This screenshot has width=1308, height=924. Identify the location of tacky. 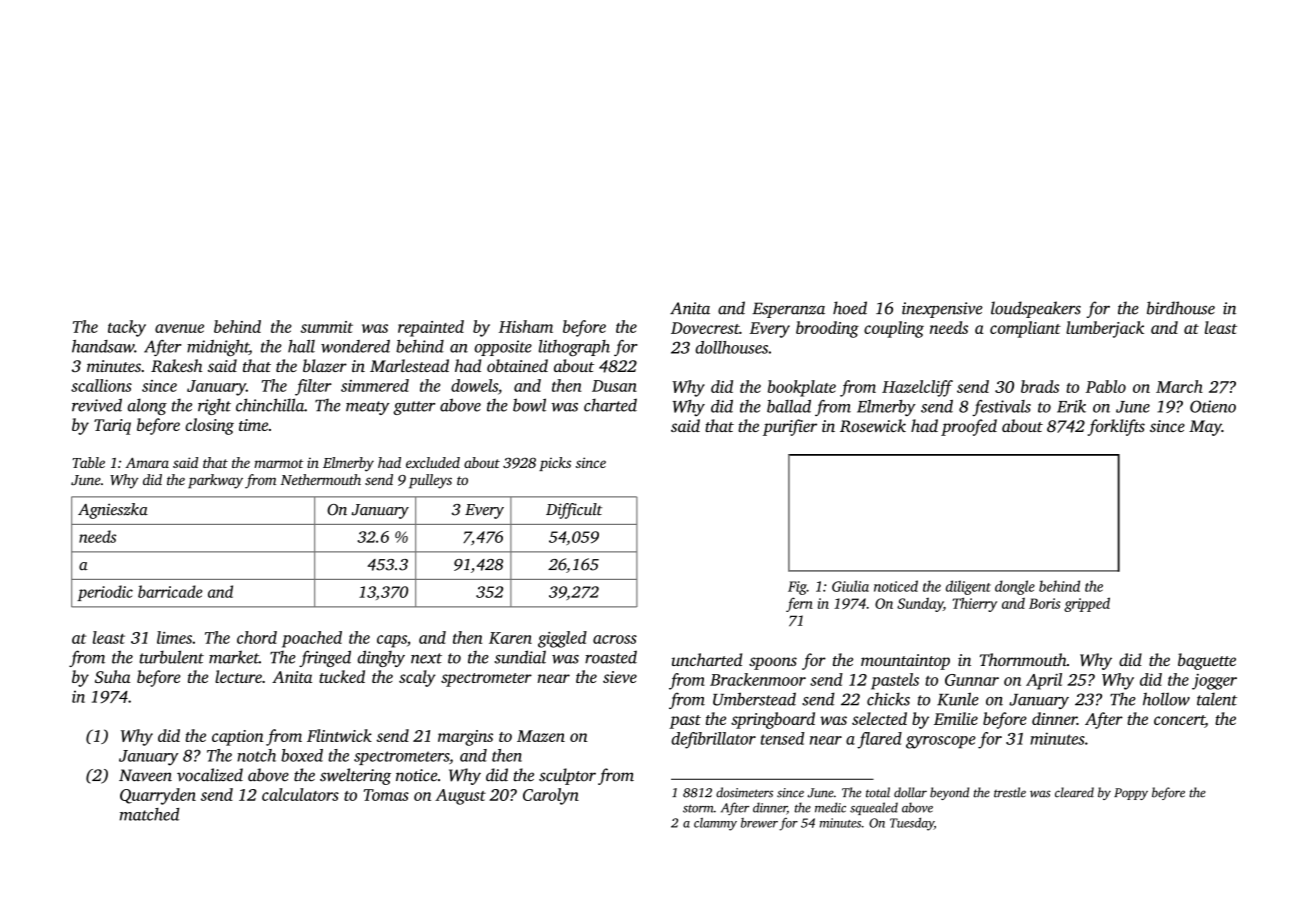
(127, 328).
